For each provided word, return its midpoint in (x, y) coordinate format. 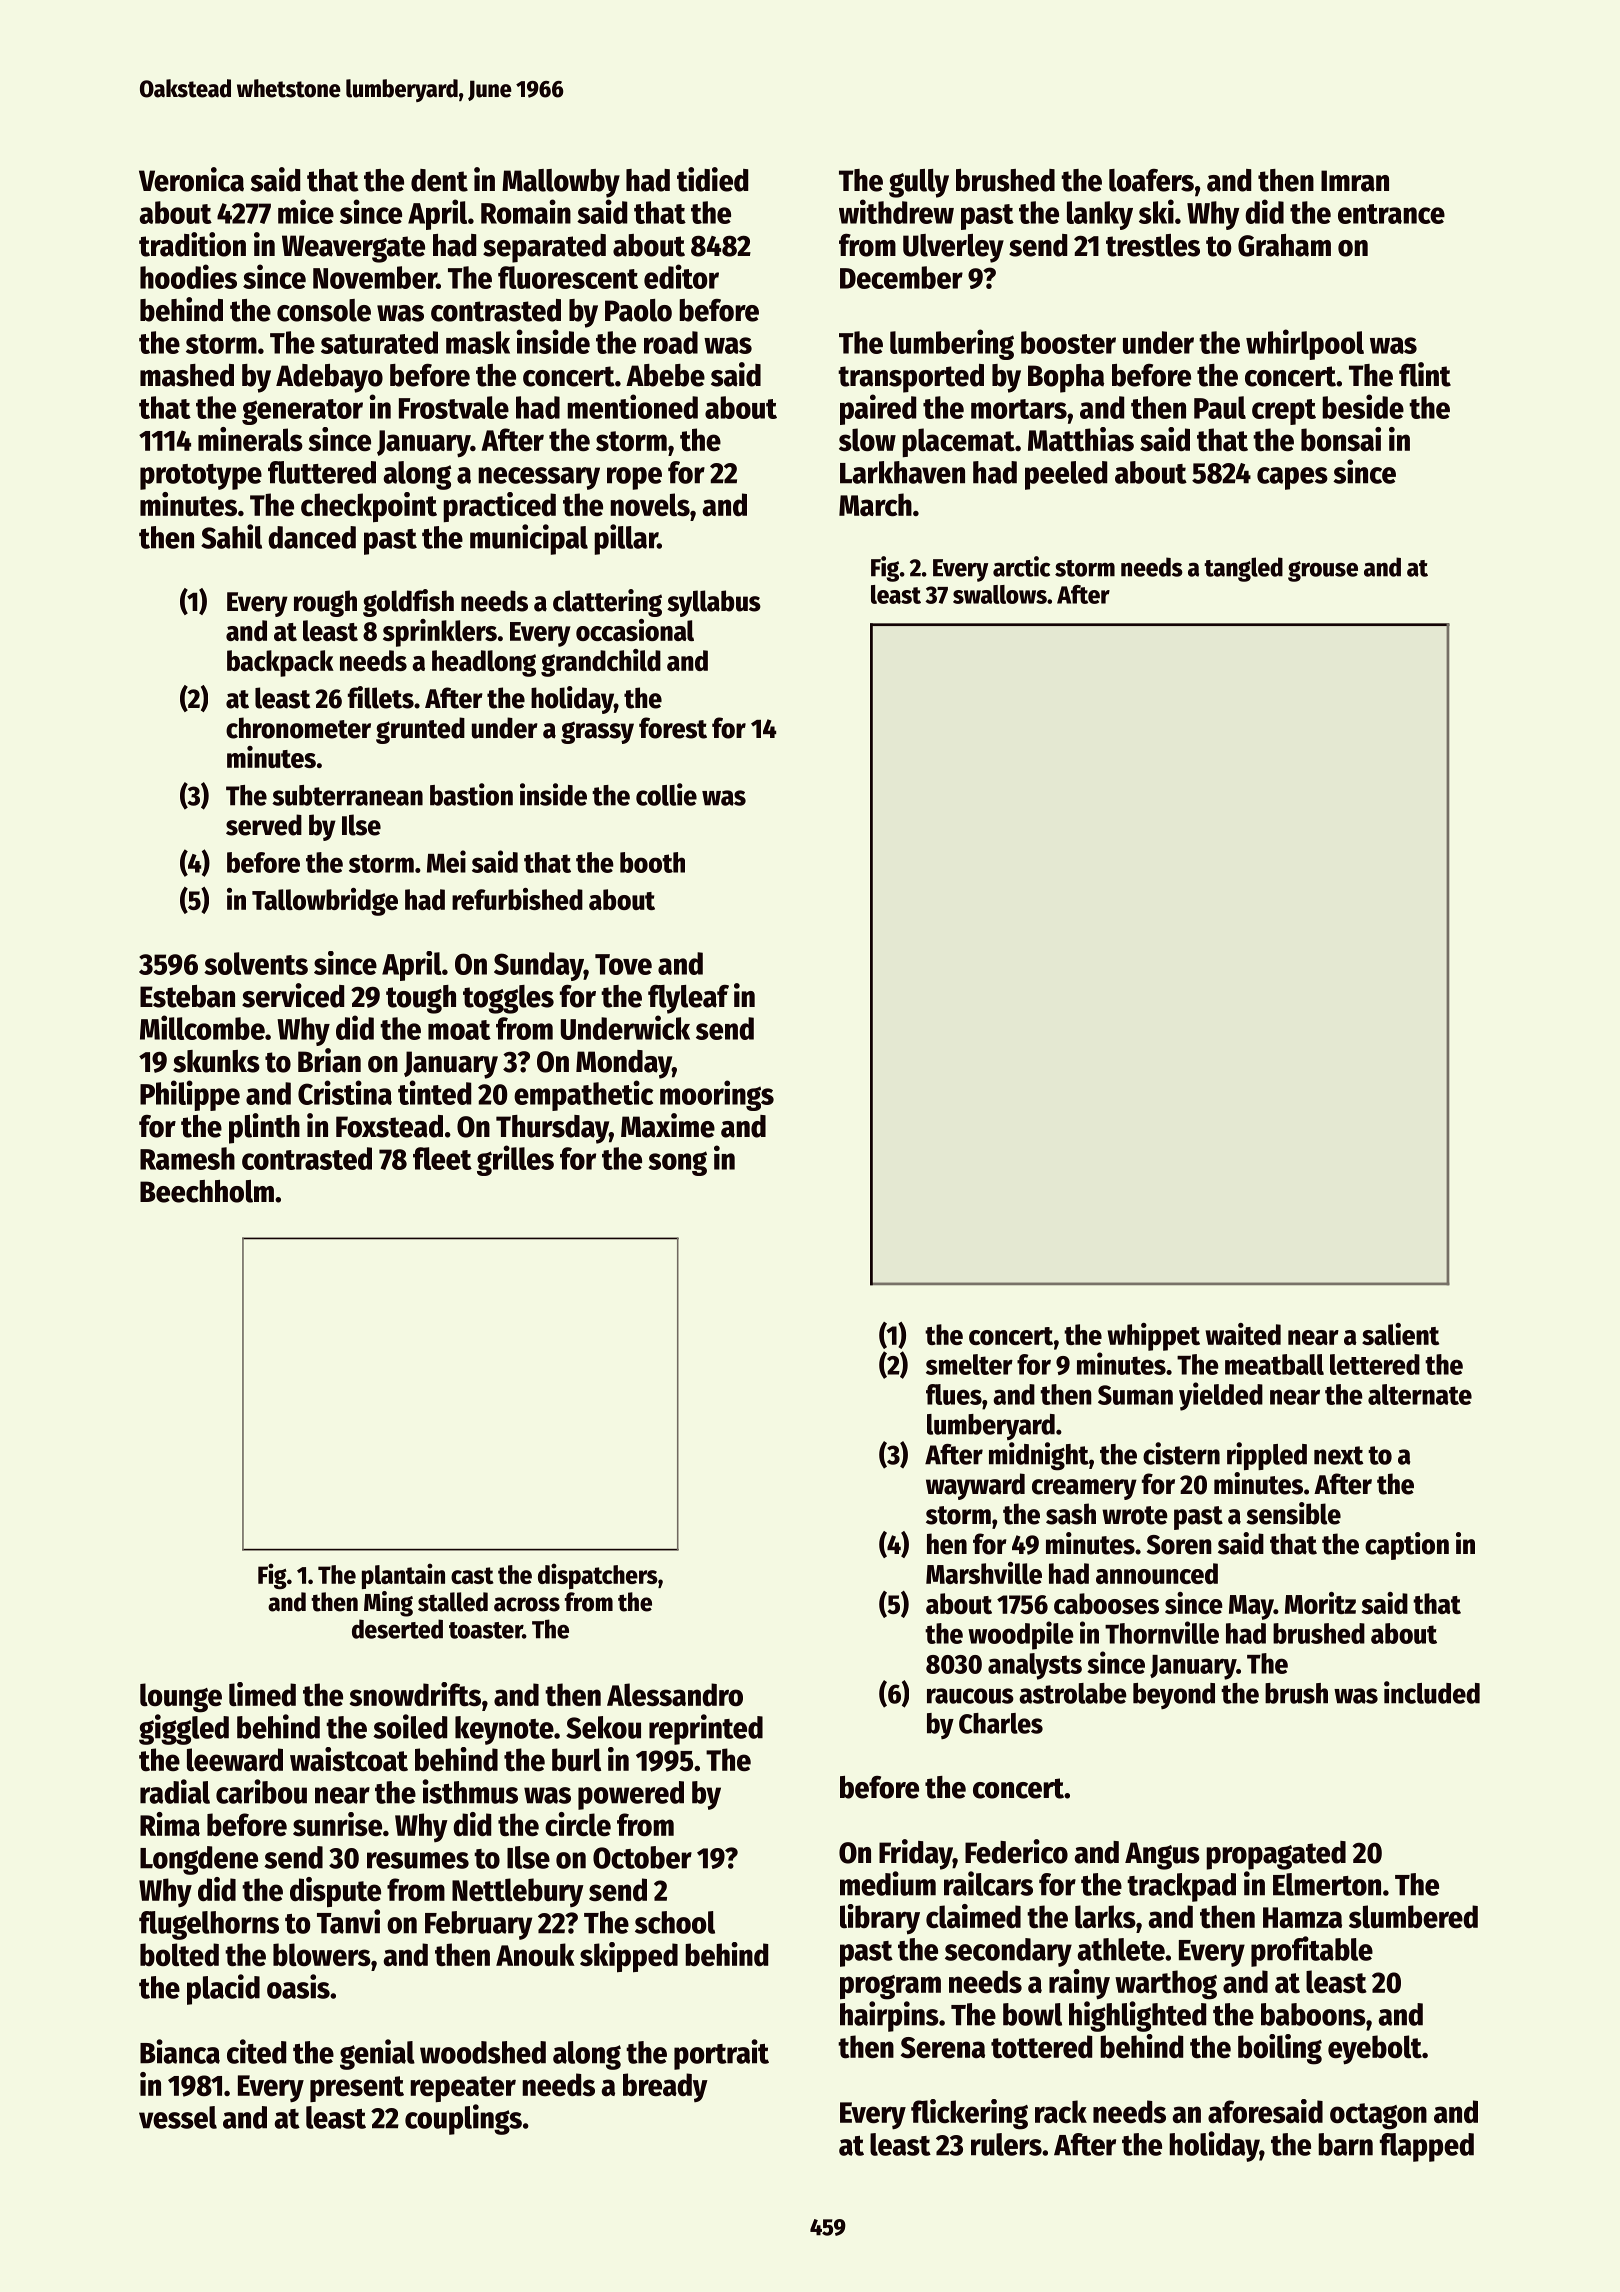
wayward (975, 1486)
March (875, 505)
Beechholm (207, 1191)
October (642, 1857)
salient (1400, 1334)
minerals (250, 439)
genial (377, 2054)
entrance (1391, 214)
